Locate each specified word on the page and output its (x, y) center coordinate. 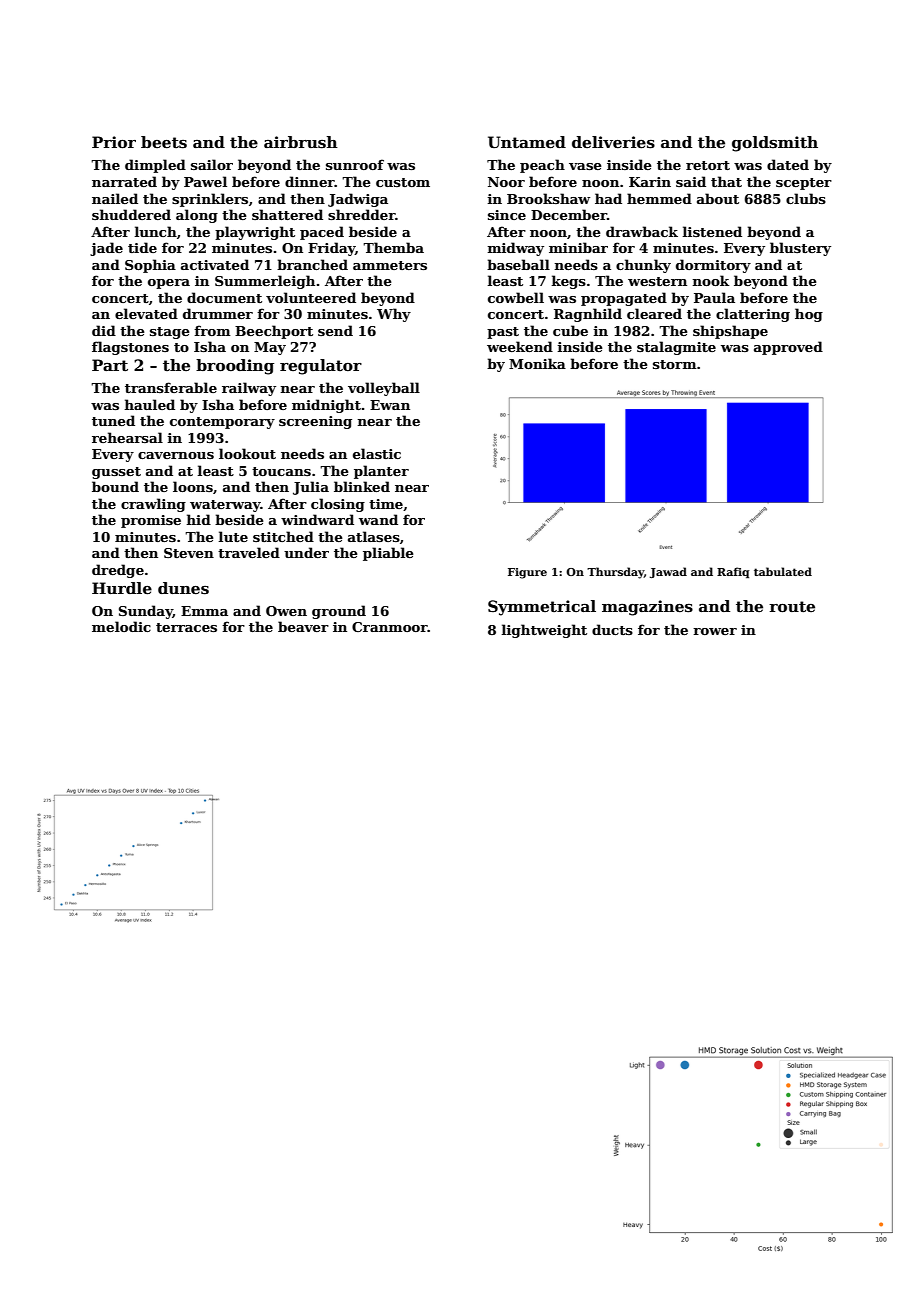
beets (164, 142)
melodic (121, 626)
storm (675, 364)
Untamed (527, 142)
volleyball (384, 389)
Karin (650, 182)
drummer (218, 313)
